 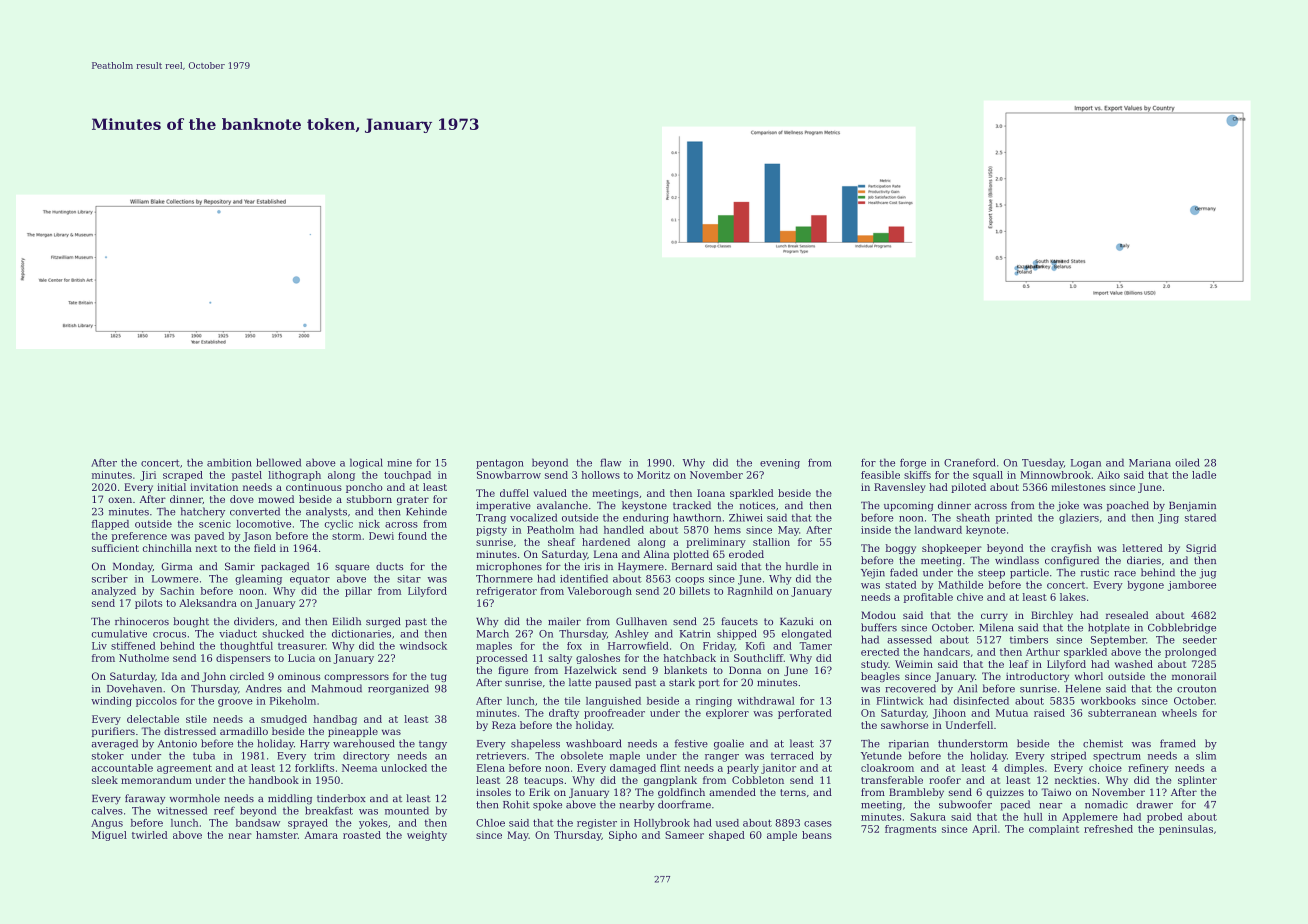 I want to click on terns, so click(x=793, y=792).
